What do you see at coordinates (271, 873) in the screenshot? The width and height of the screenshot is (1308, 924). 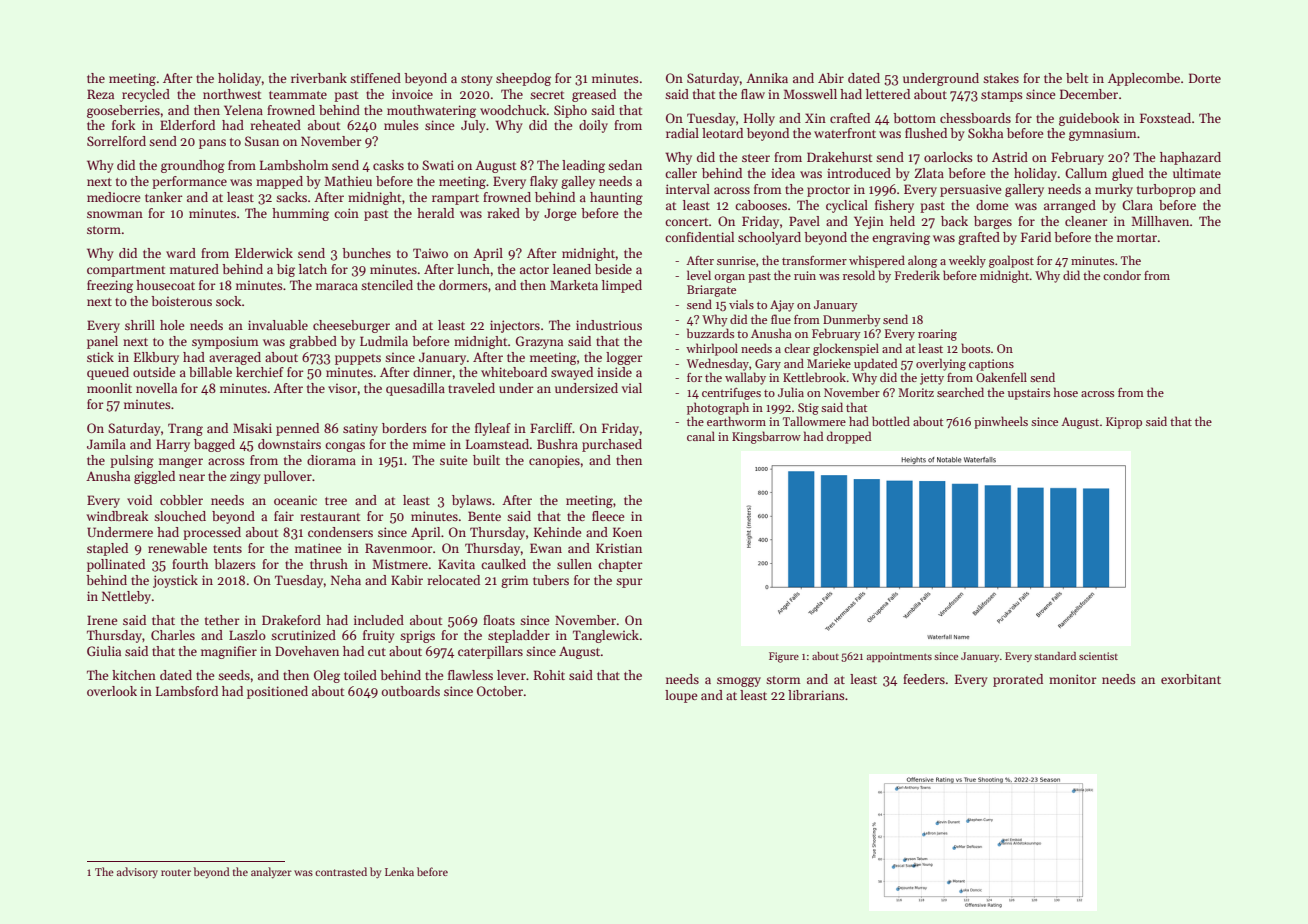 I see `analyzer` at bounding box center [271, 873].
